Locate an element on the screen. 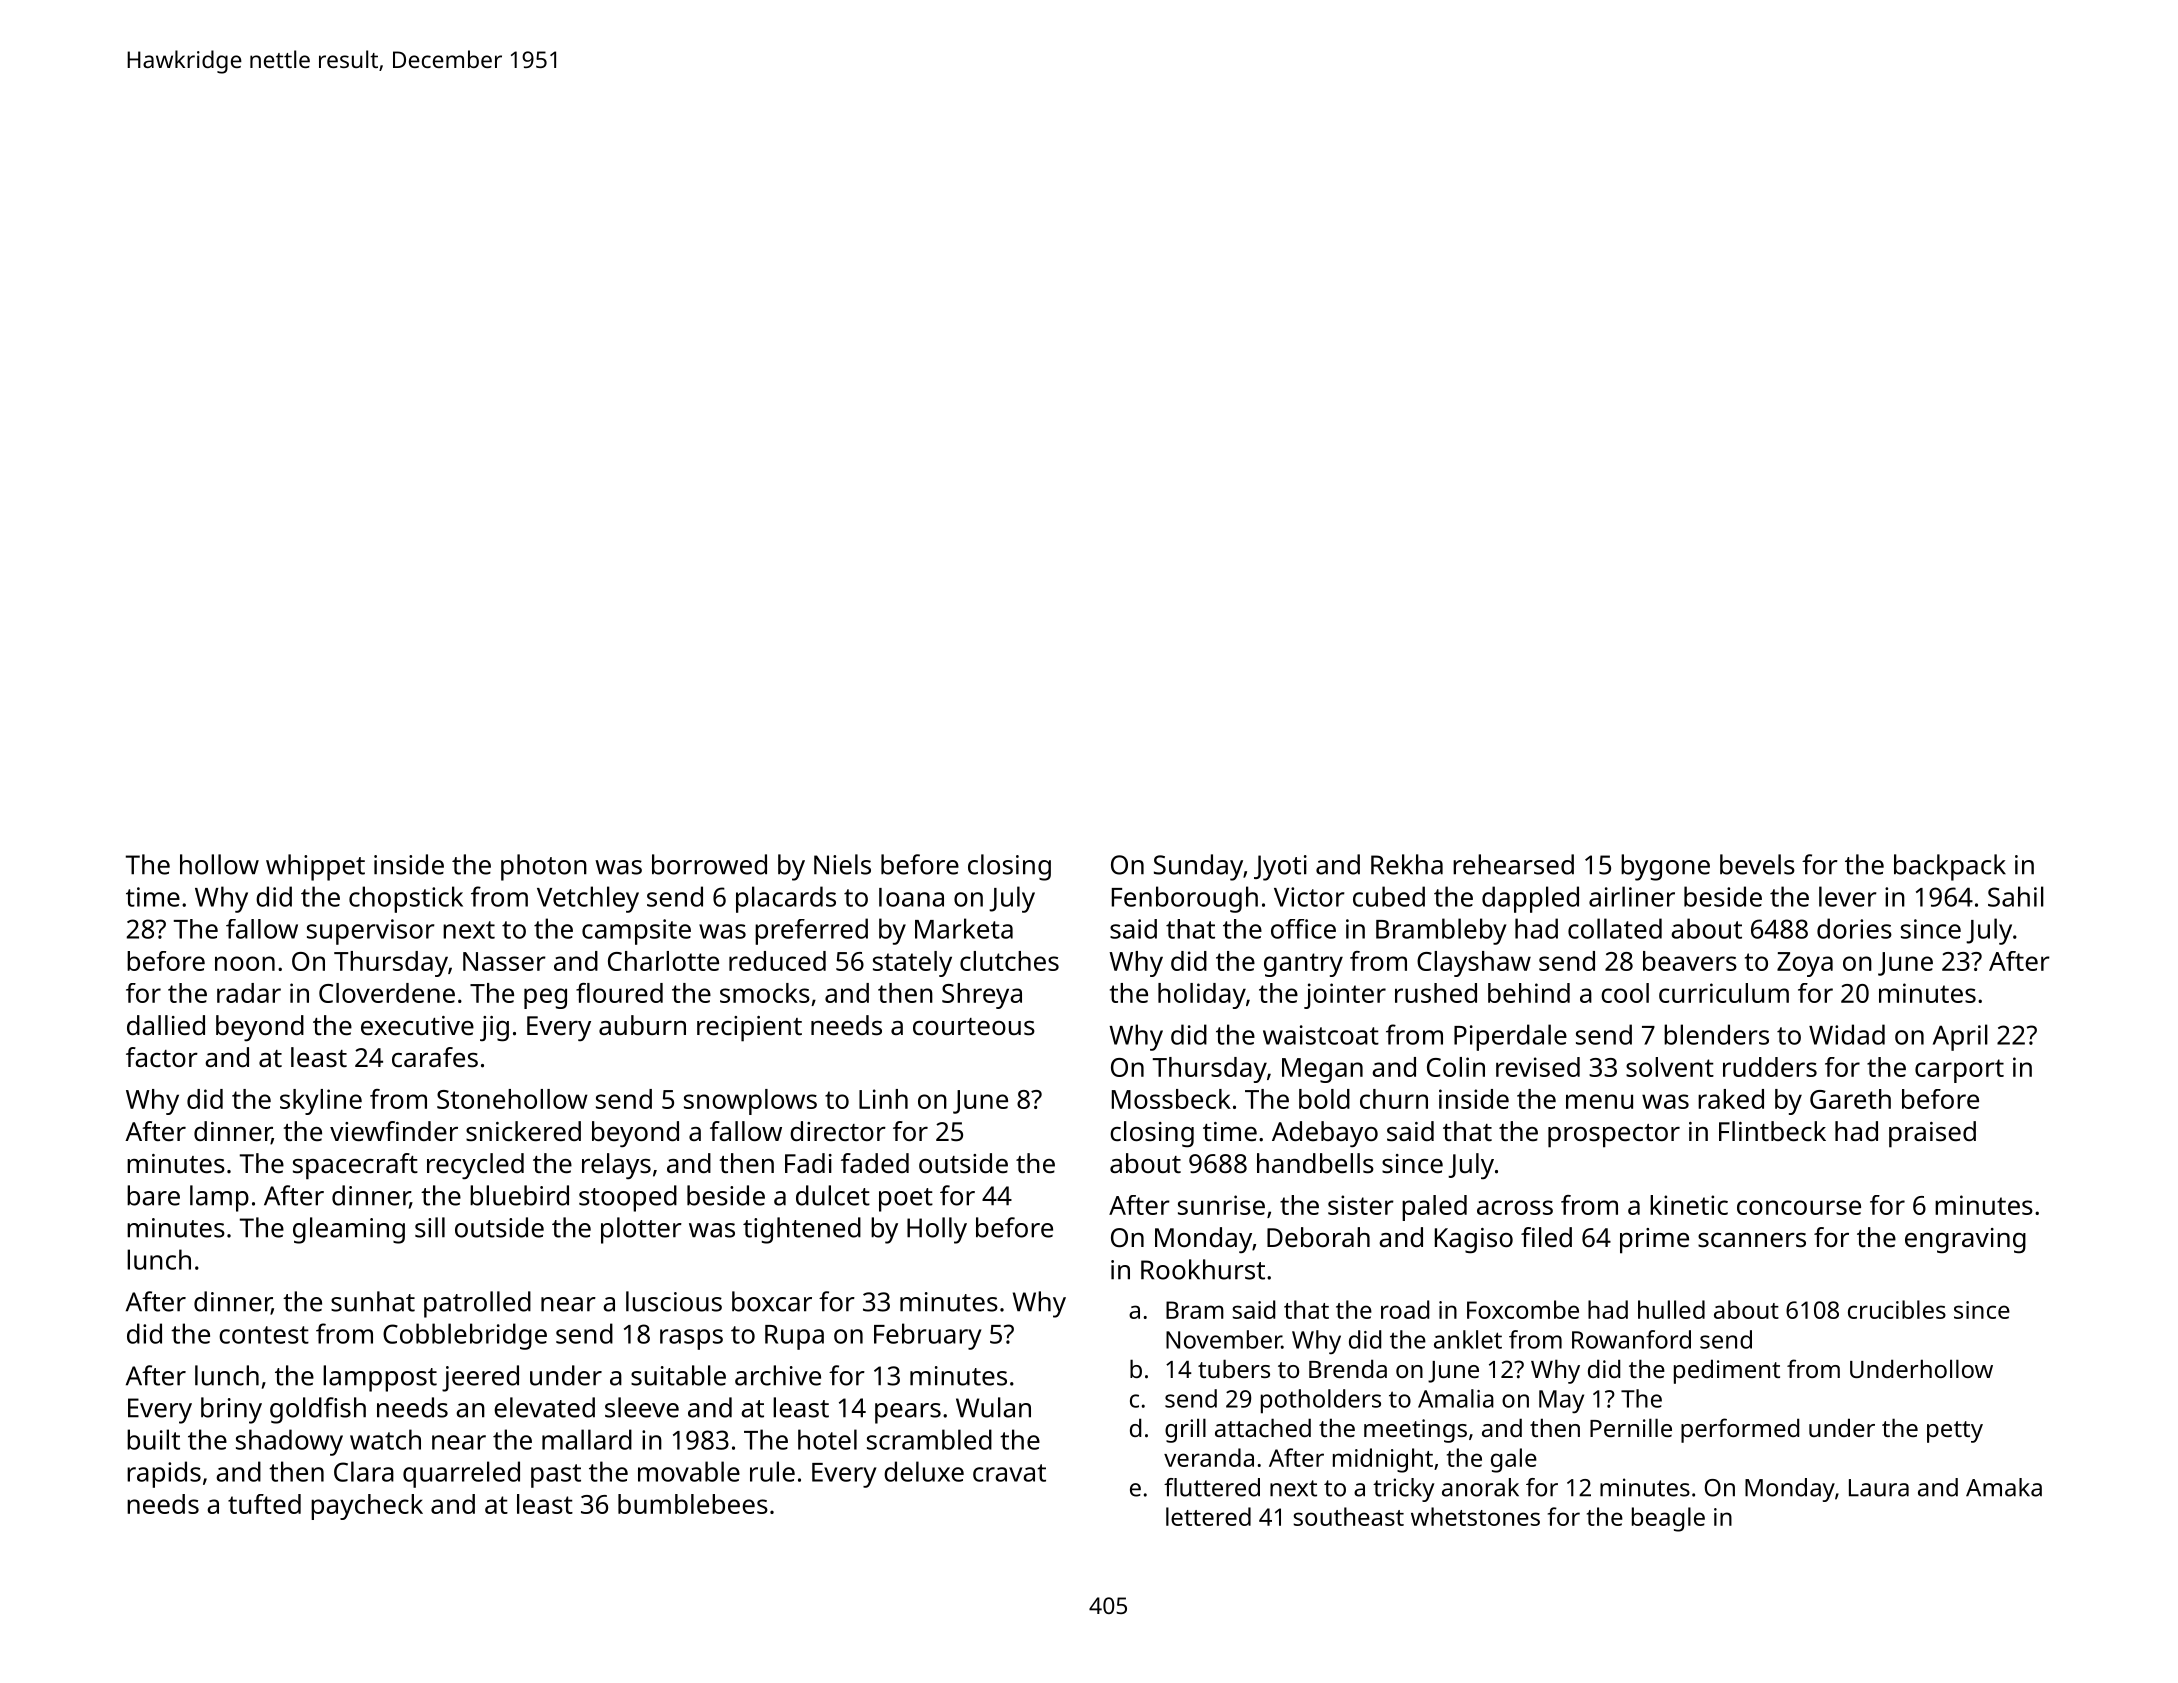 The image size is (2178, 1683). paycheck is located at coordinates (367, 1507).
